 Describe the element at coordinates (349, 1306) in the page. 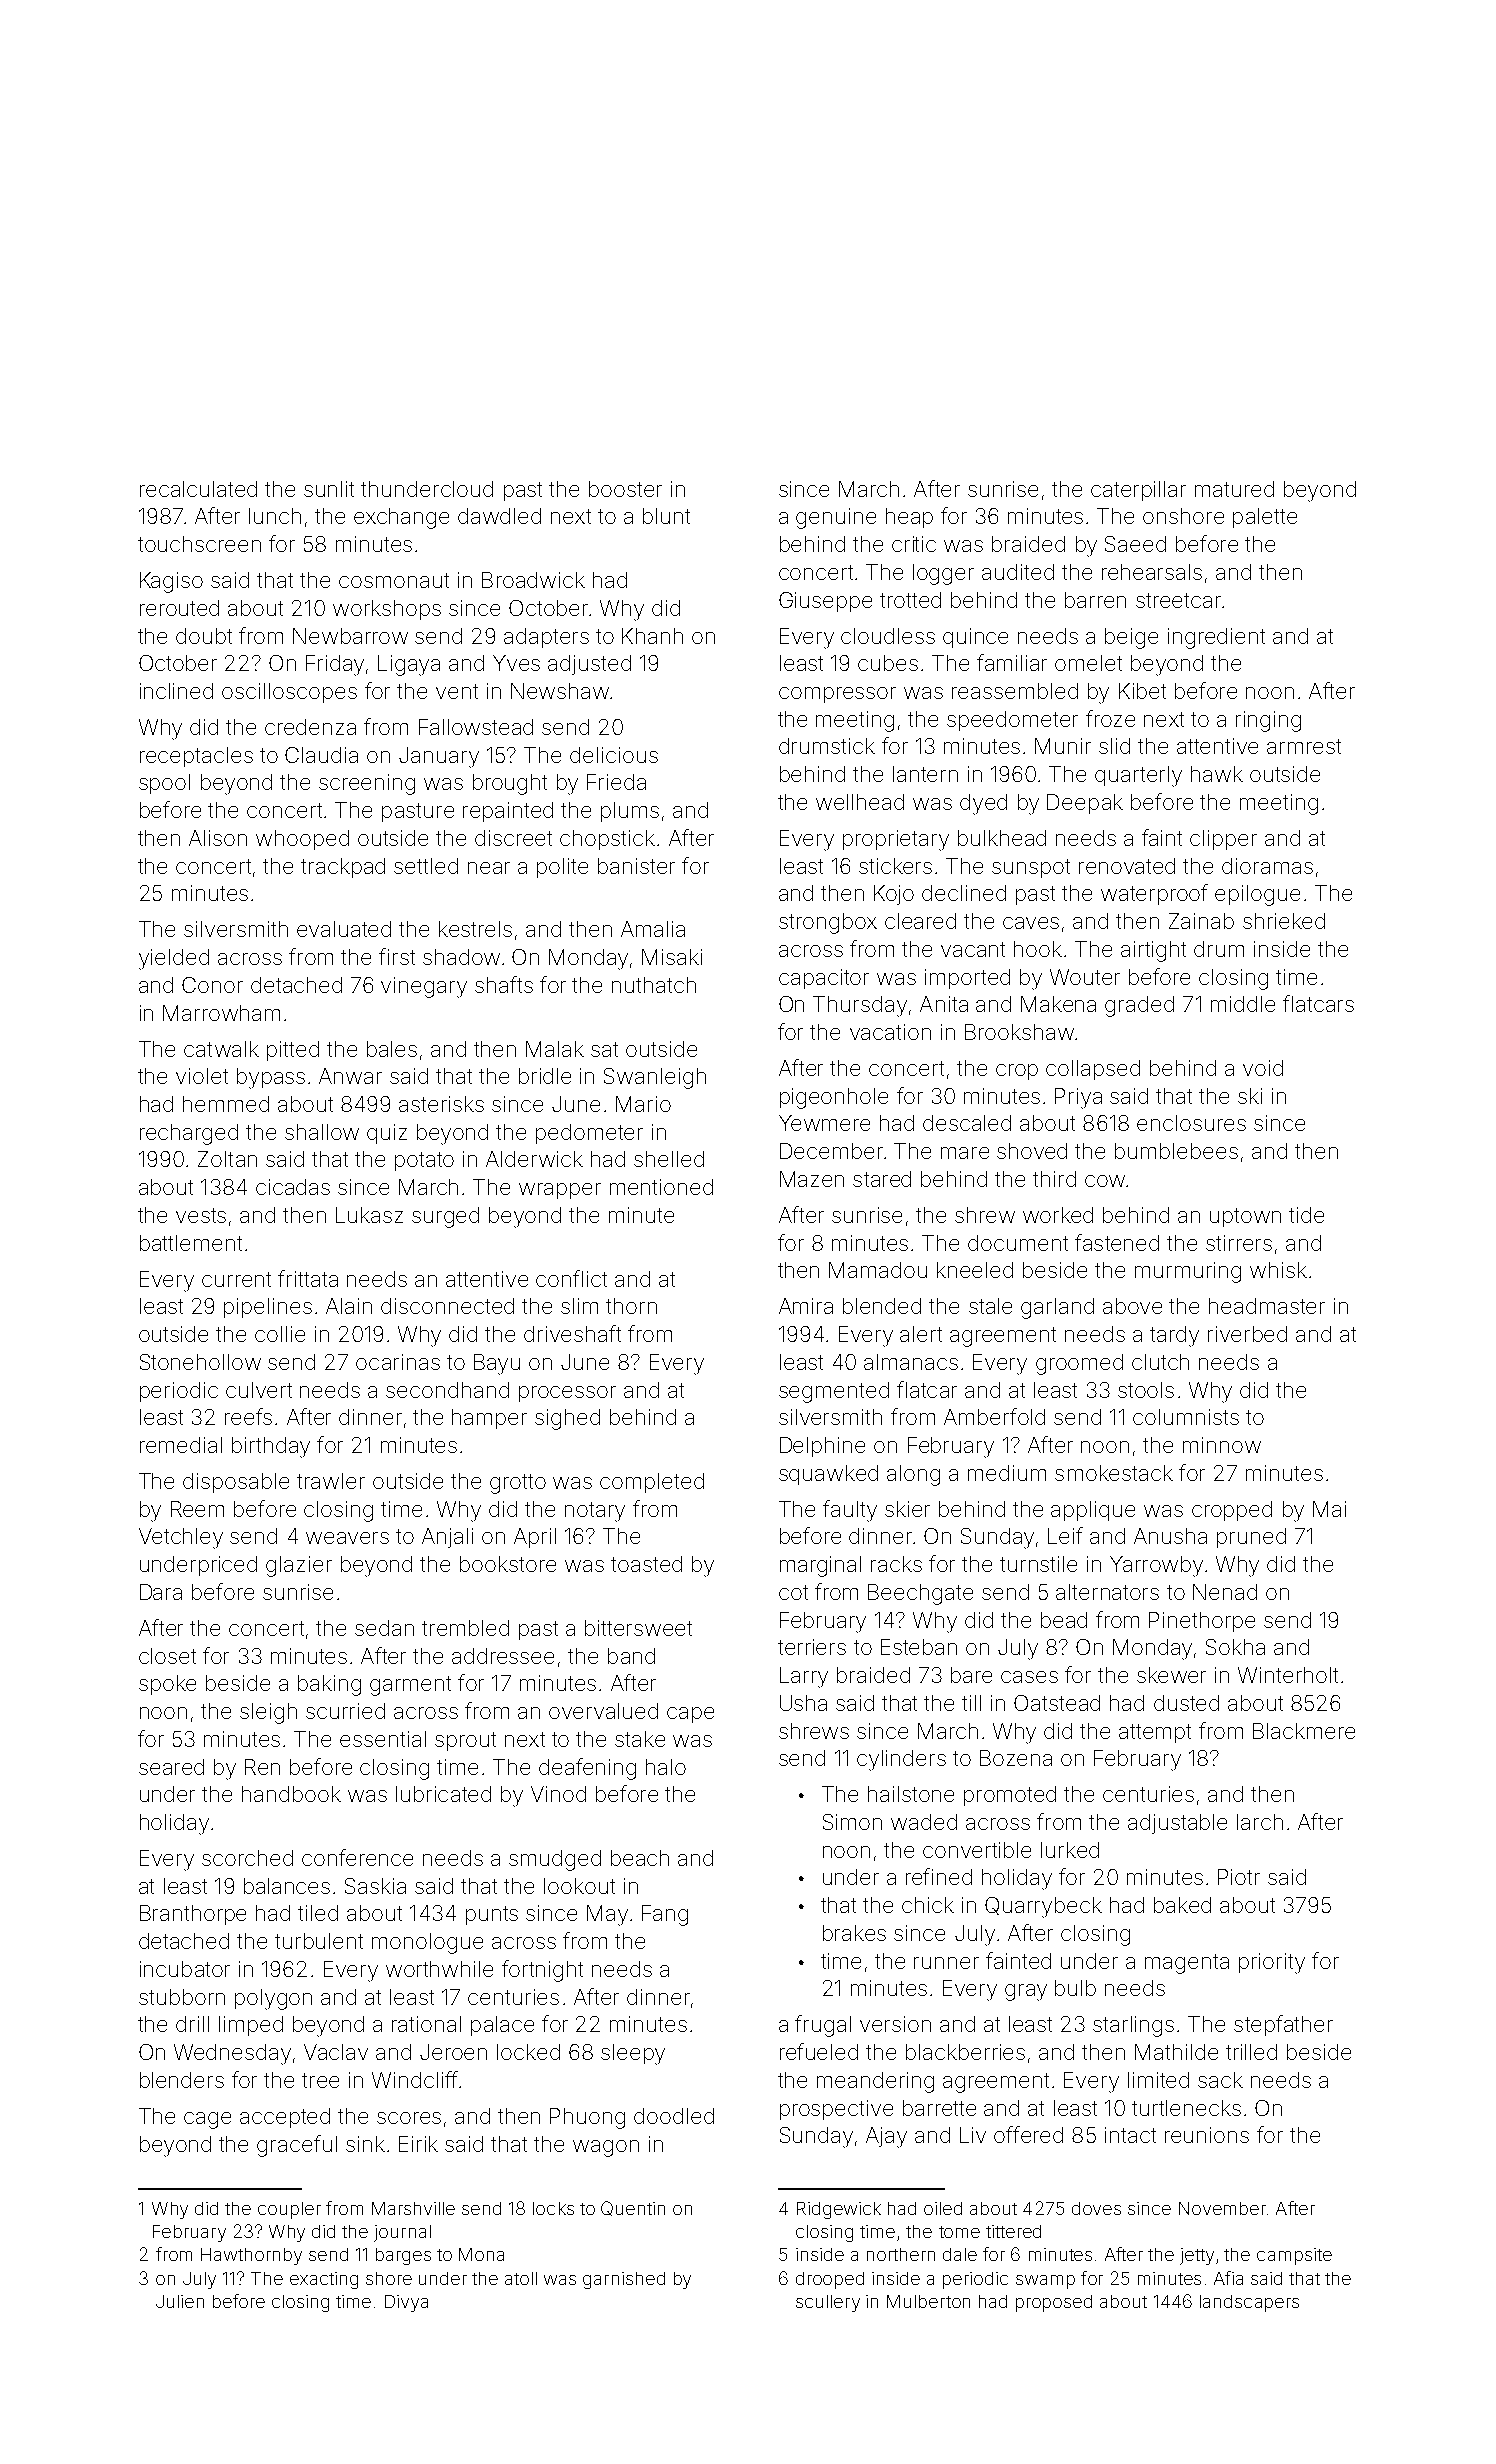

I see `Alain` at that location.
